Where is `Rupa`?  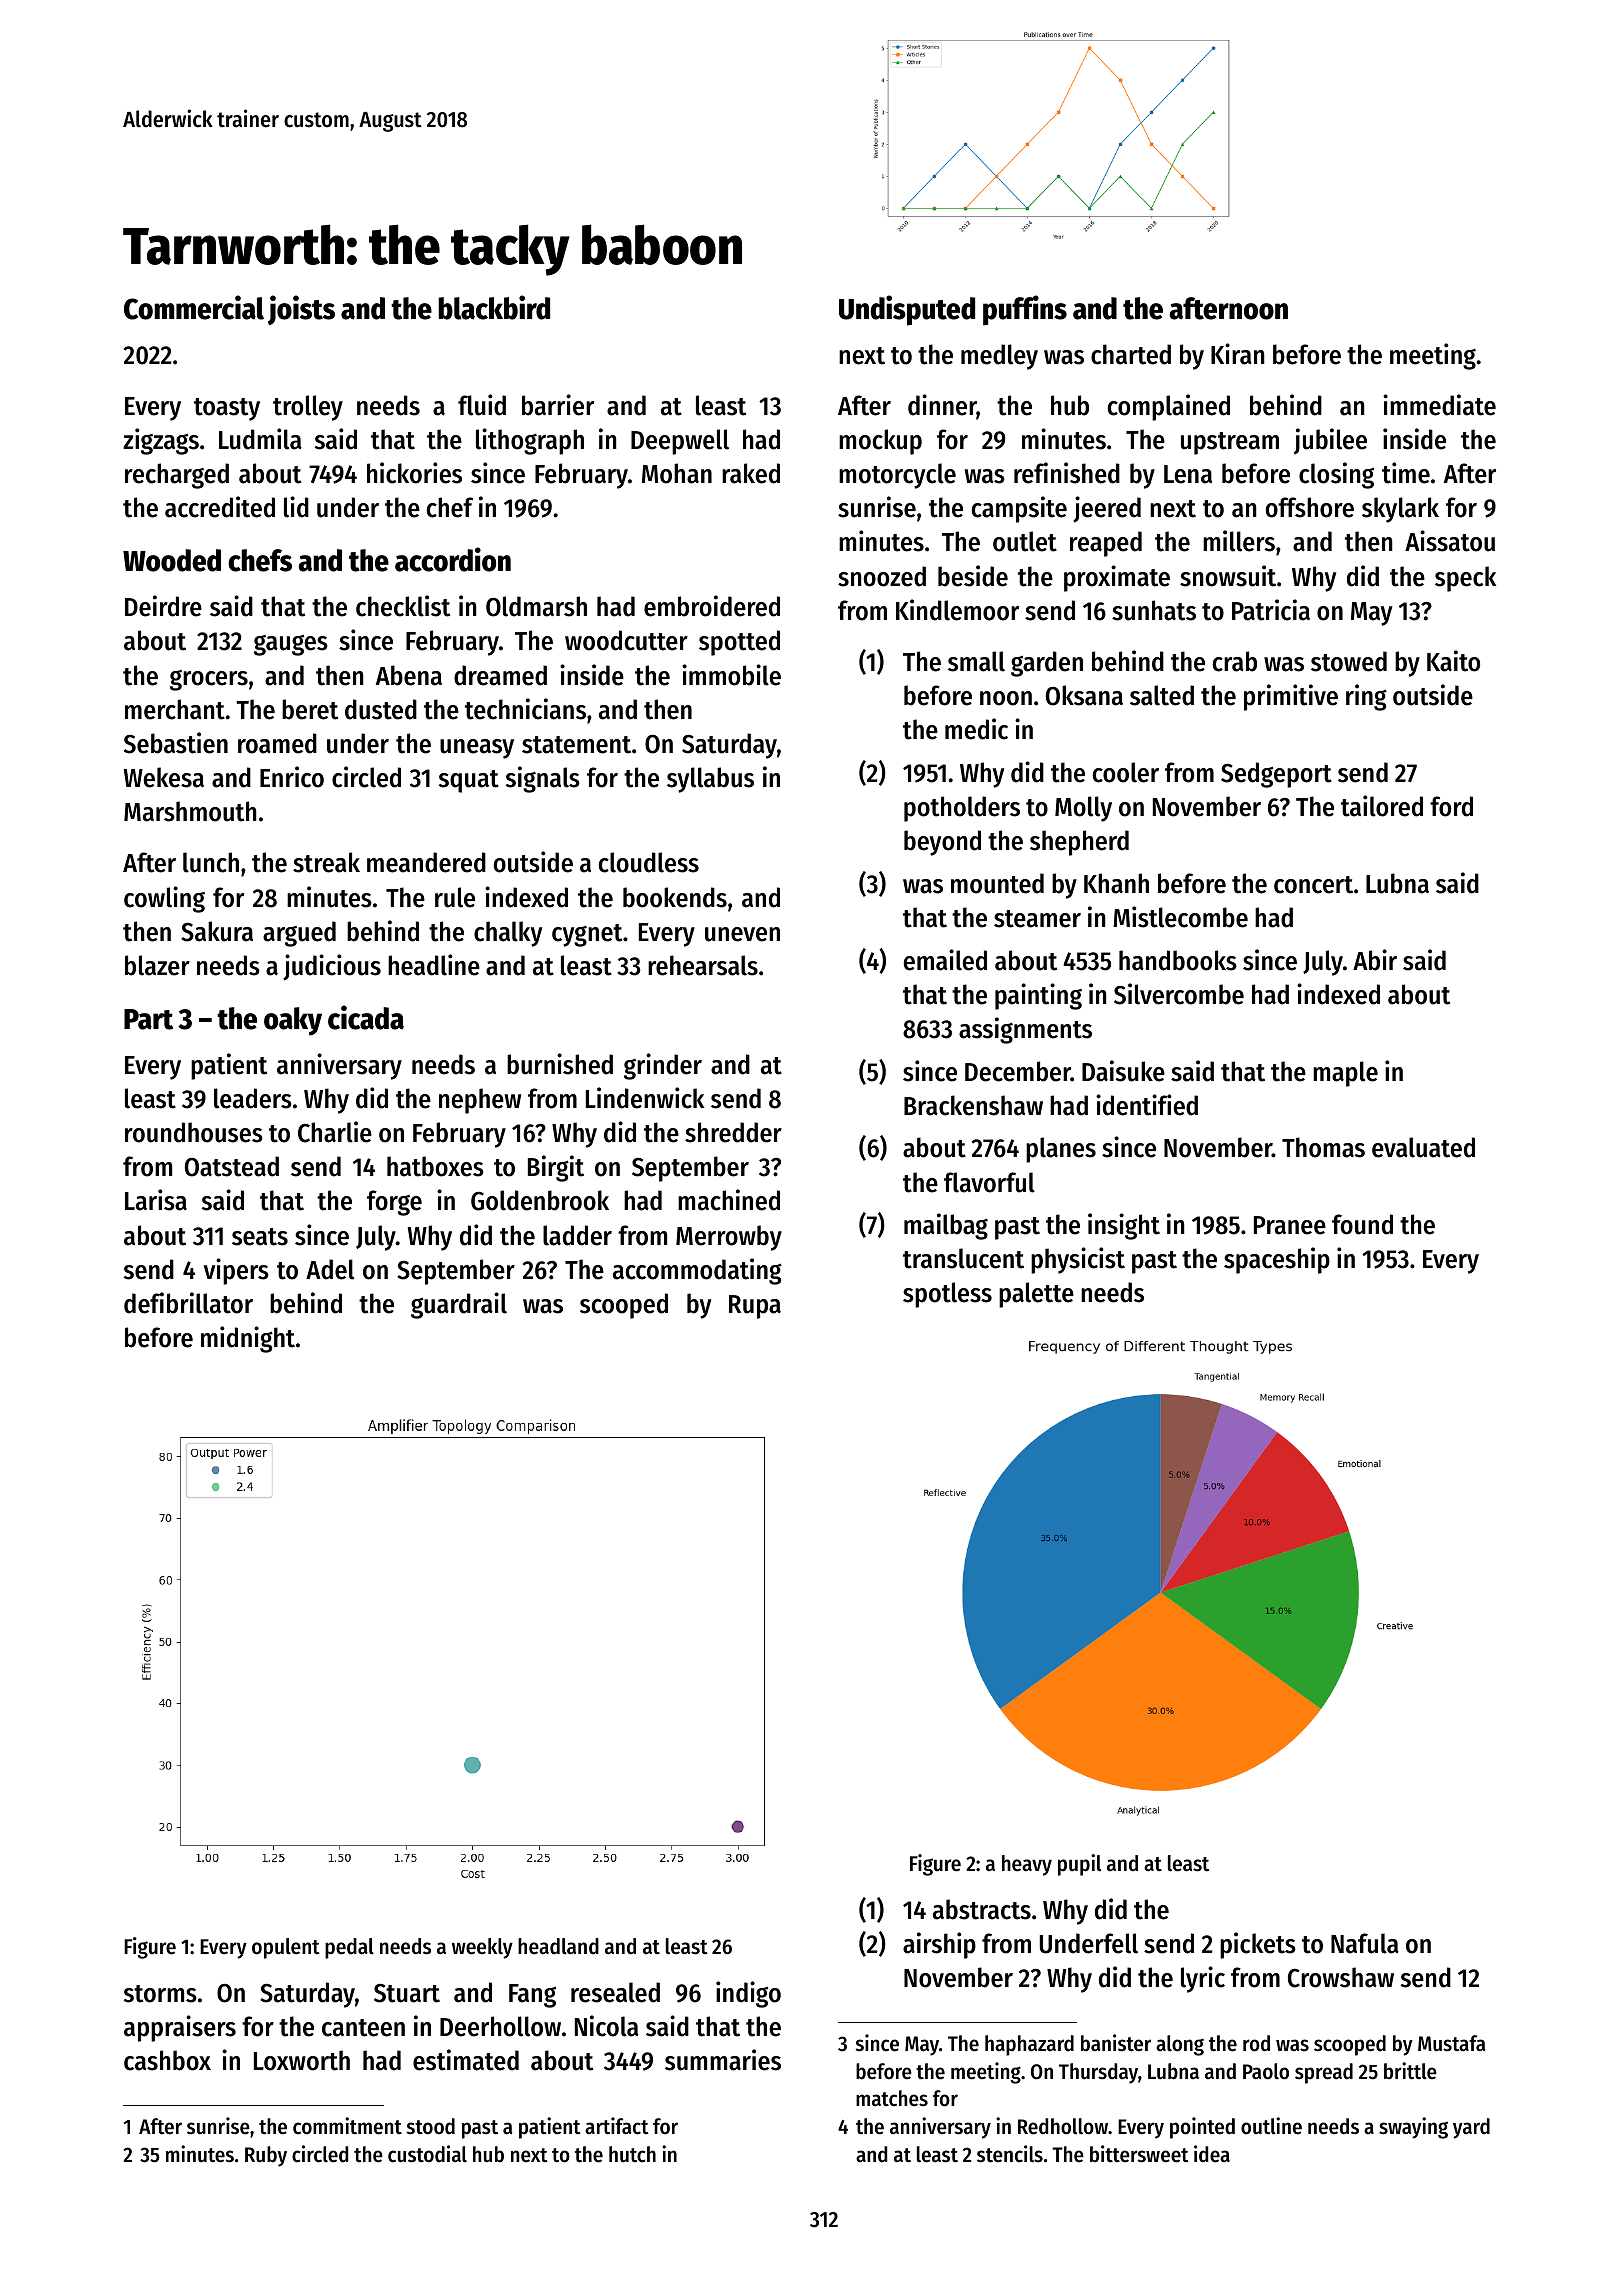
Rupa is located at coordinates (755, 1307).
